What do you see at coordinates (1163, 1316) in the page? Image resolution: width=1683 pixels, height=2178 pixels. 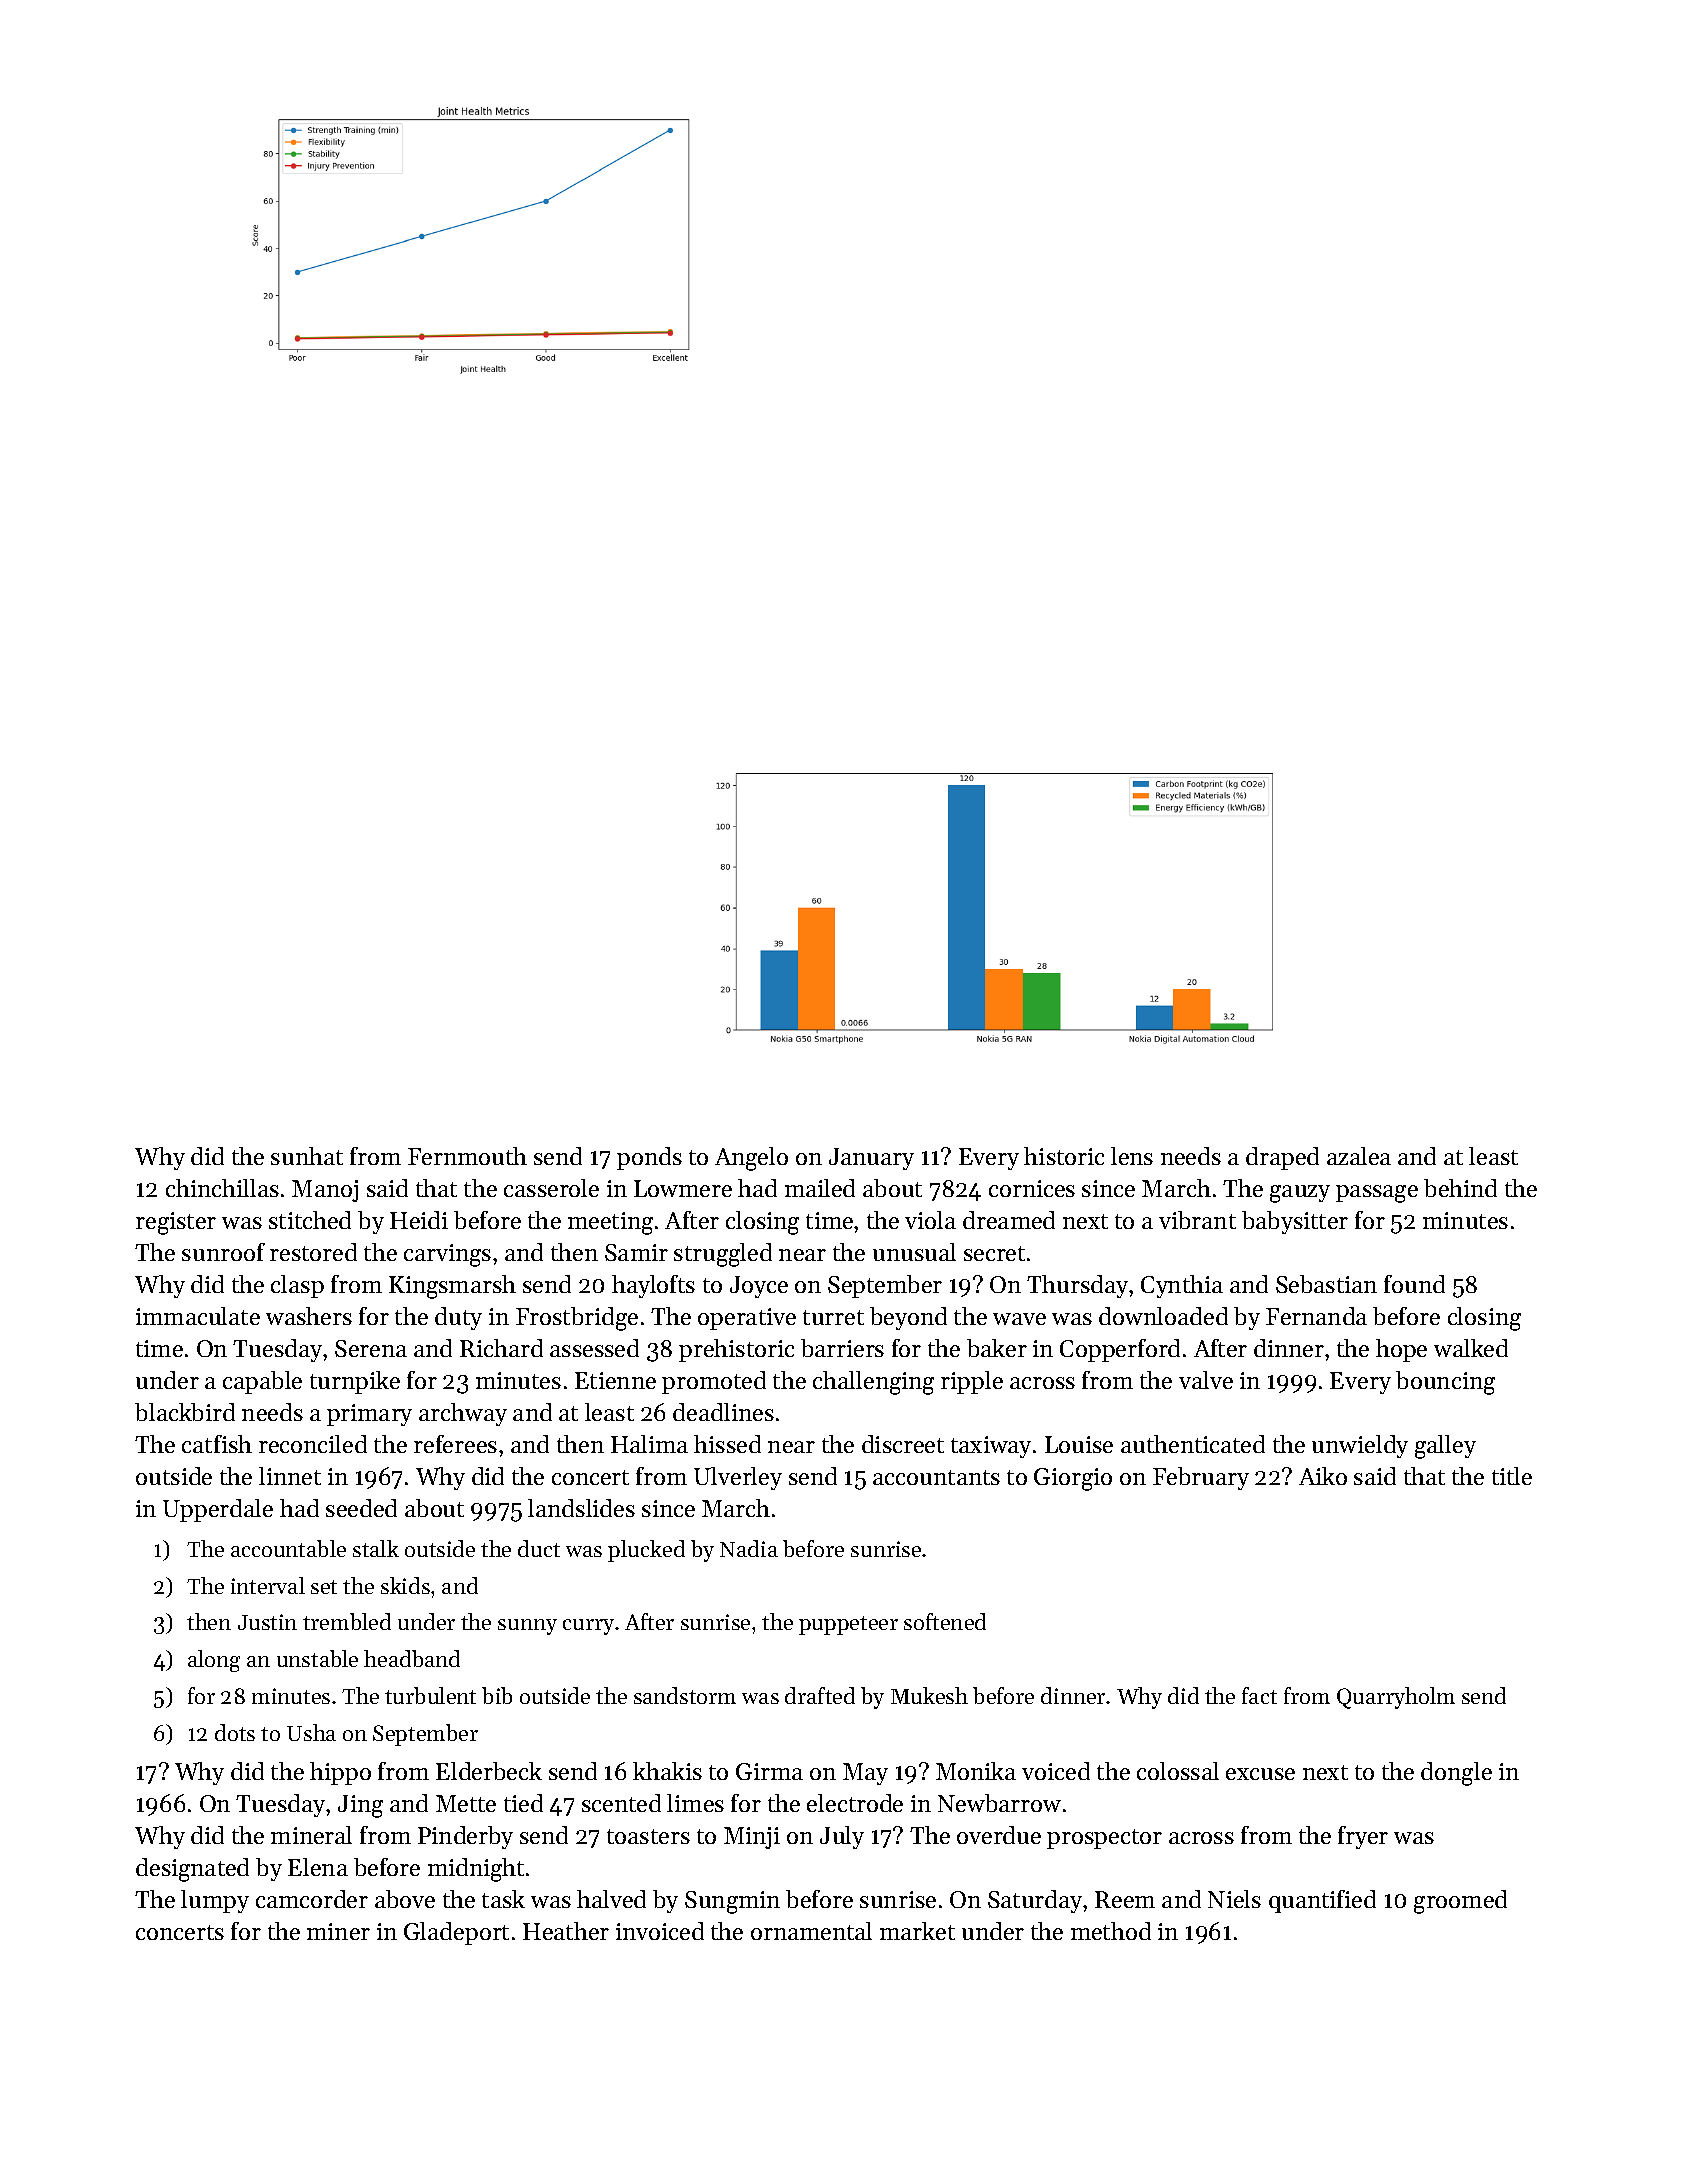 I see `downloaded` at bounding box center [1163, 1316].
